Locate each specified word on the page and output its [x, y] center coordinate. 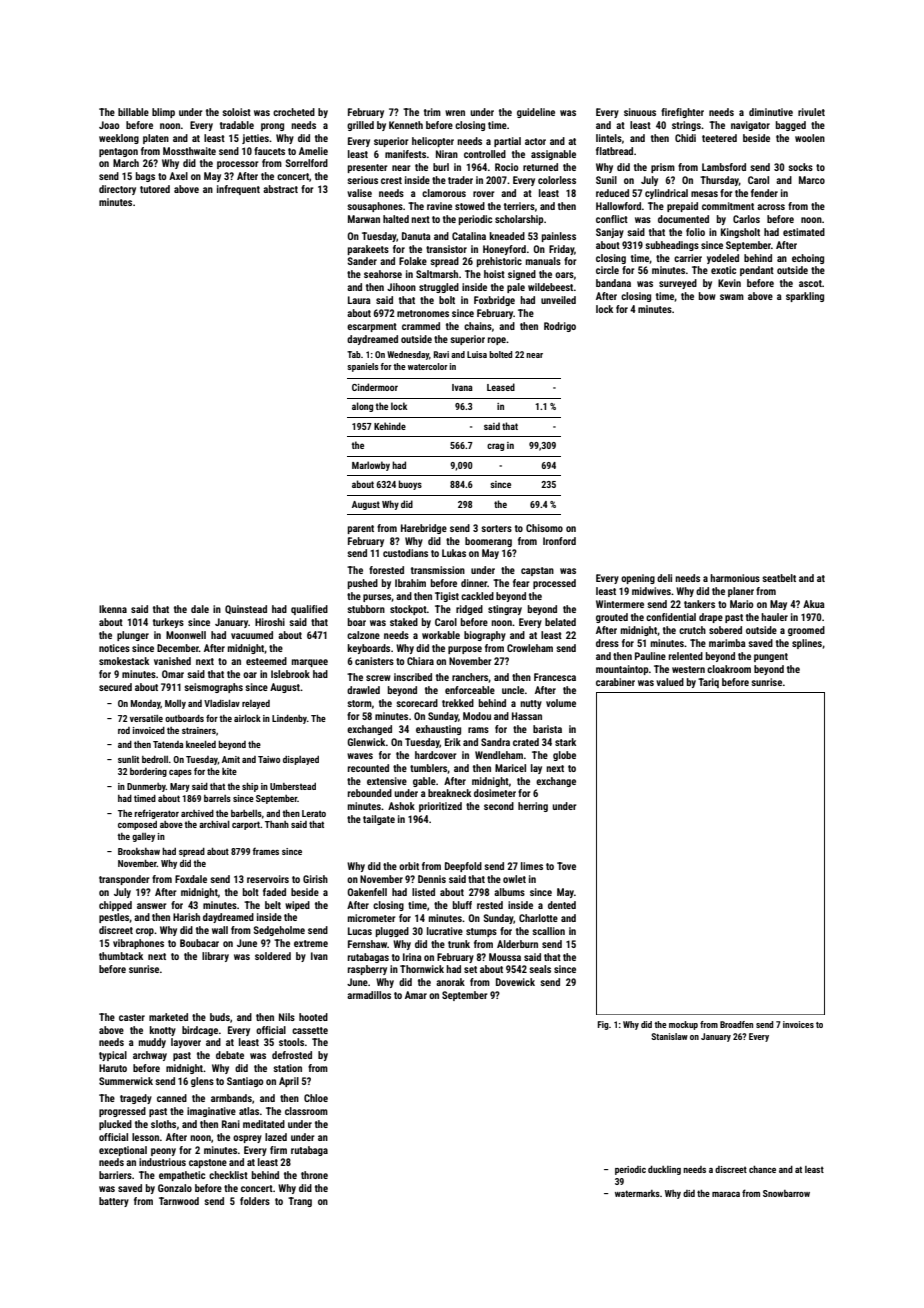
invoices [798, 1024]
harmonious [735, 578]
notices [114, 648]
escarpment [372, 327]
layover [186, 1043]
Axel [178, 176]
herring [533, 807]
